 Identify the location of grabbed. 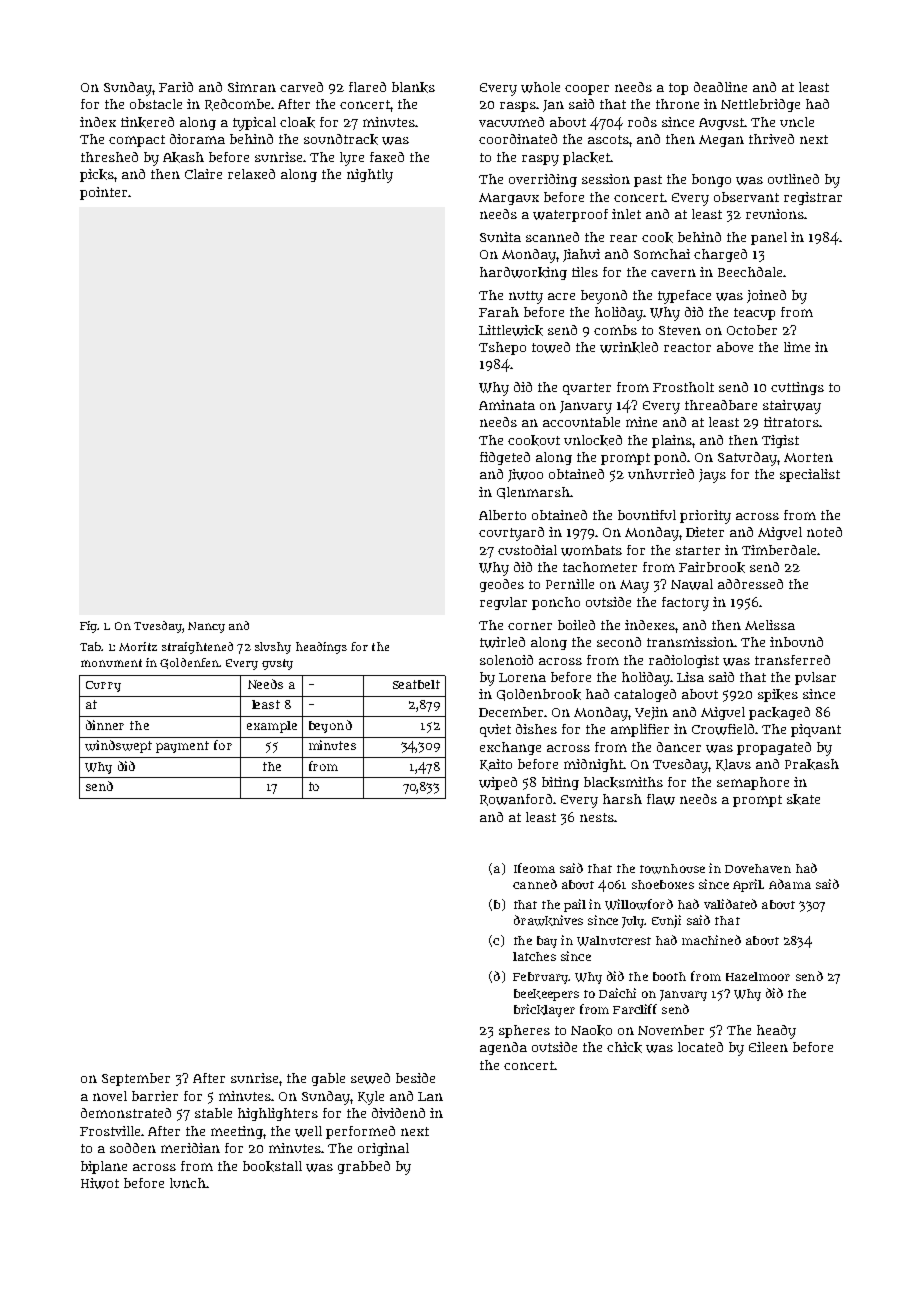
(364, 1167).
